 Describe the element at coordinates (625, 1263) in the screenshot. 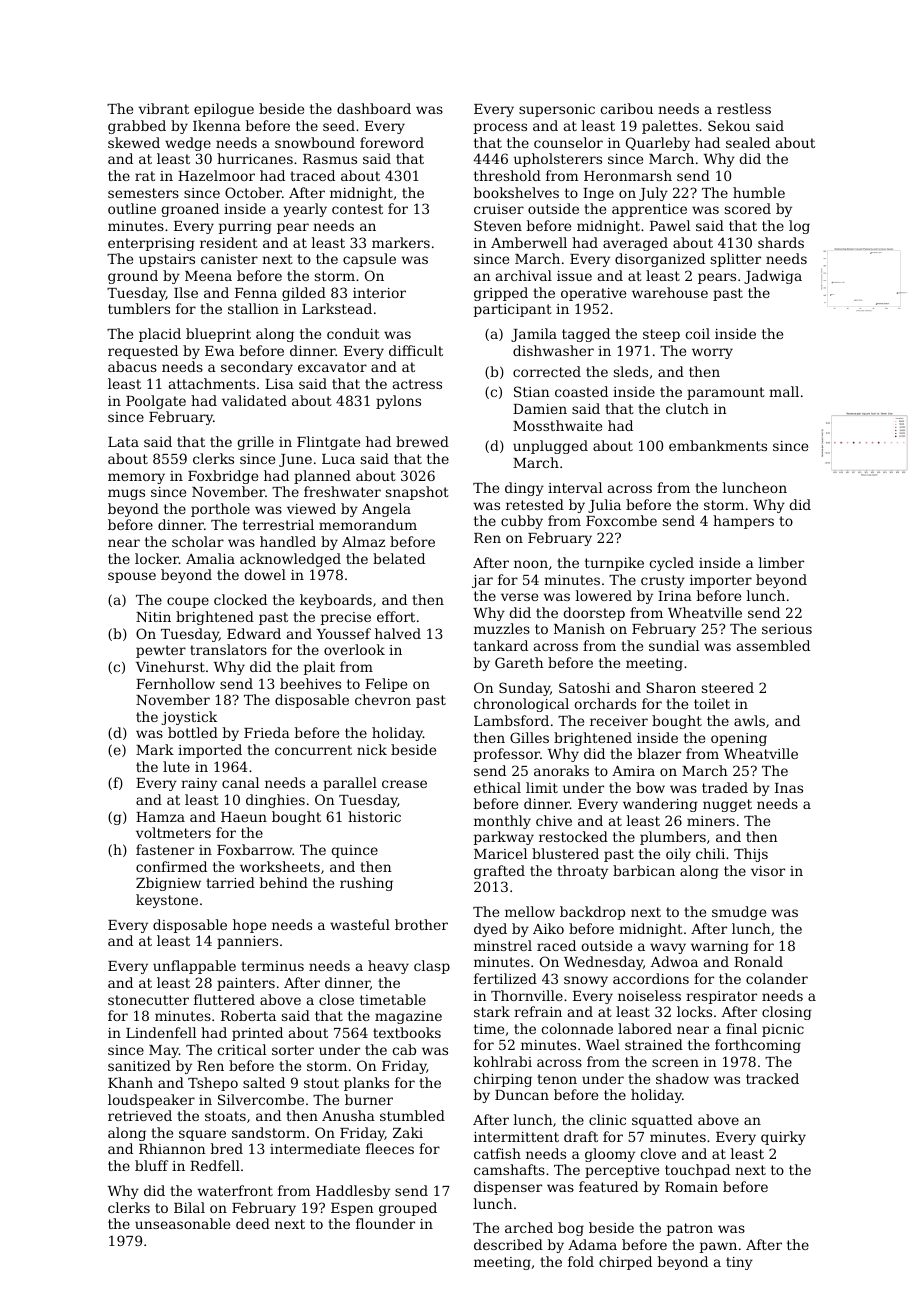

I see `chirped` at that location.
